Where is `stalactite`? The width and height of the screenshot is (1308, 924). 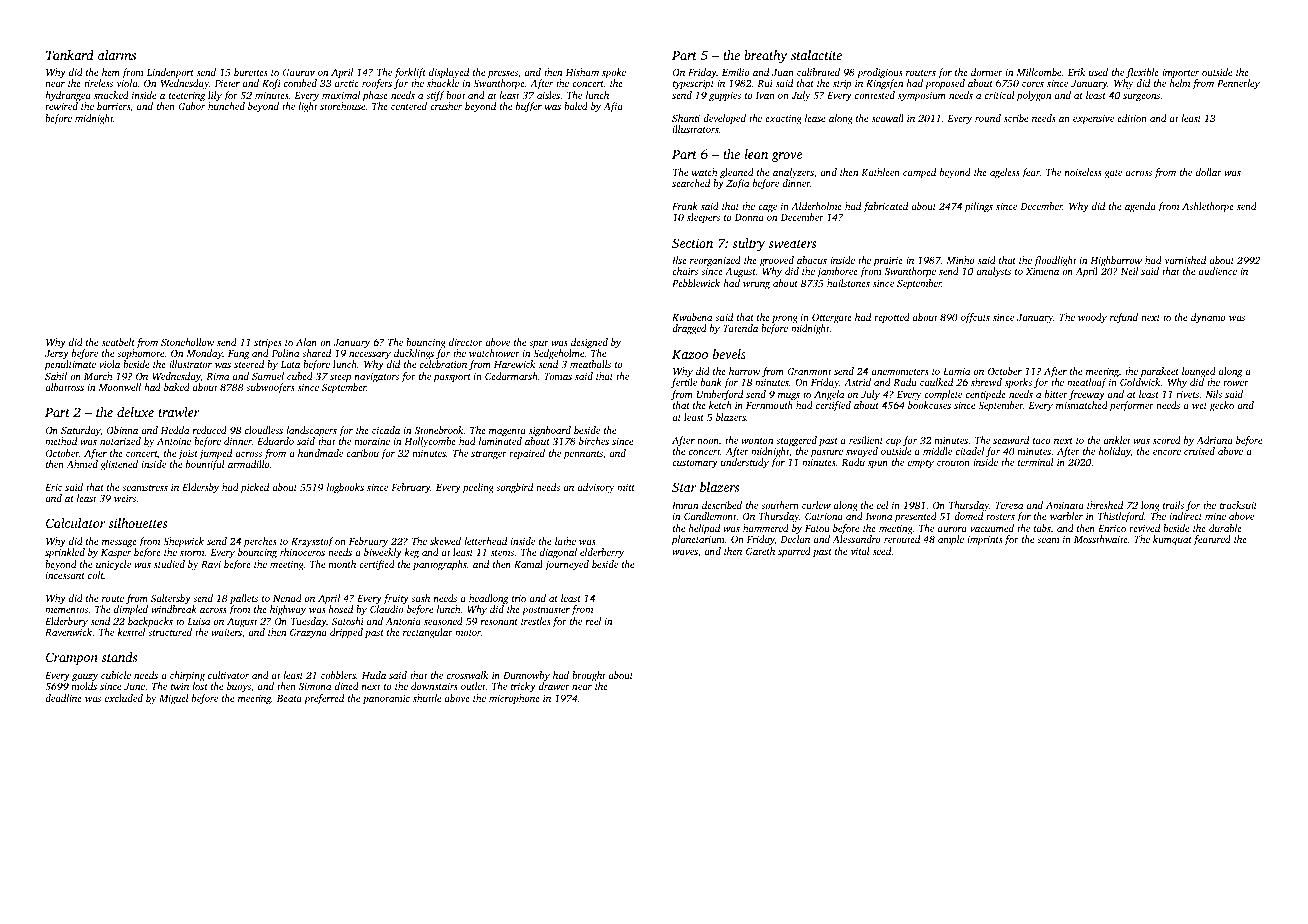 stalactite is located at coordinates (816, 55).
